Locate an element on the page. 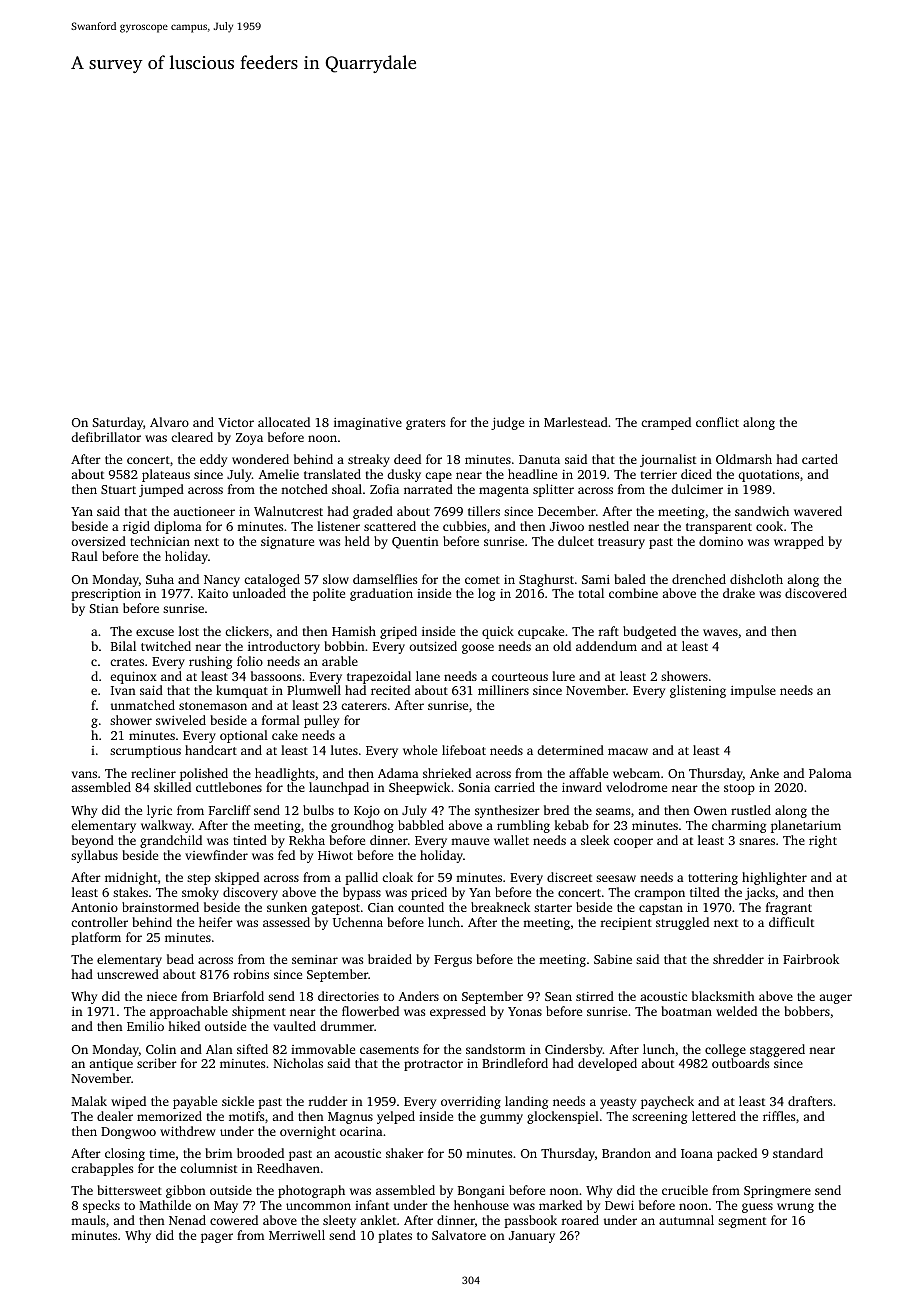 The width and height of the document is (924, 1308). conflict is located at coordinates (717, 422).
